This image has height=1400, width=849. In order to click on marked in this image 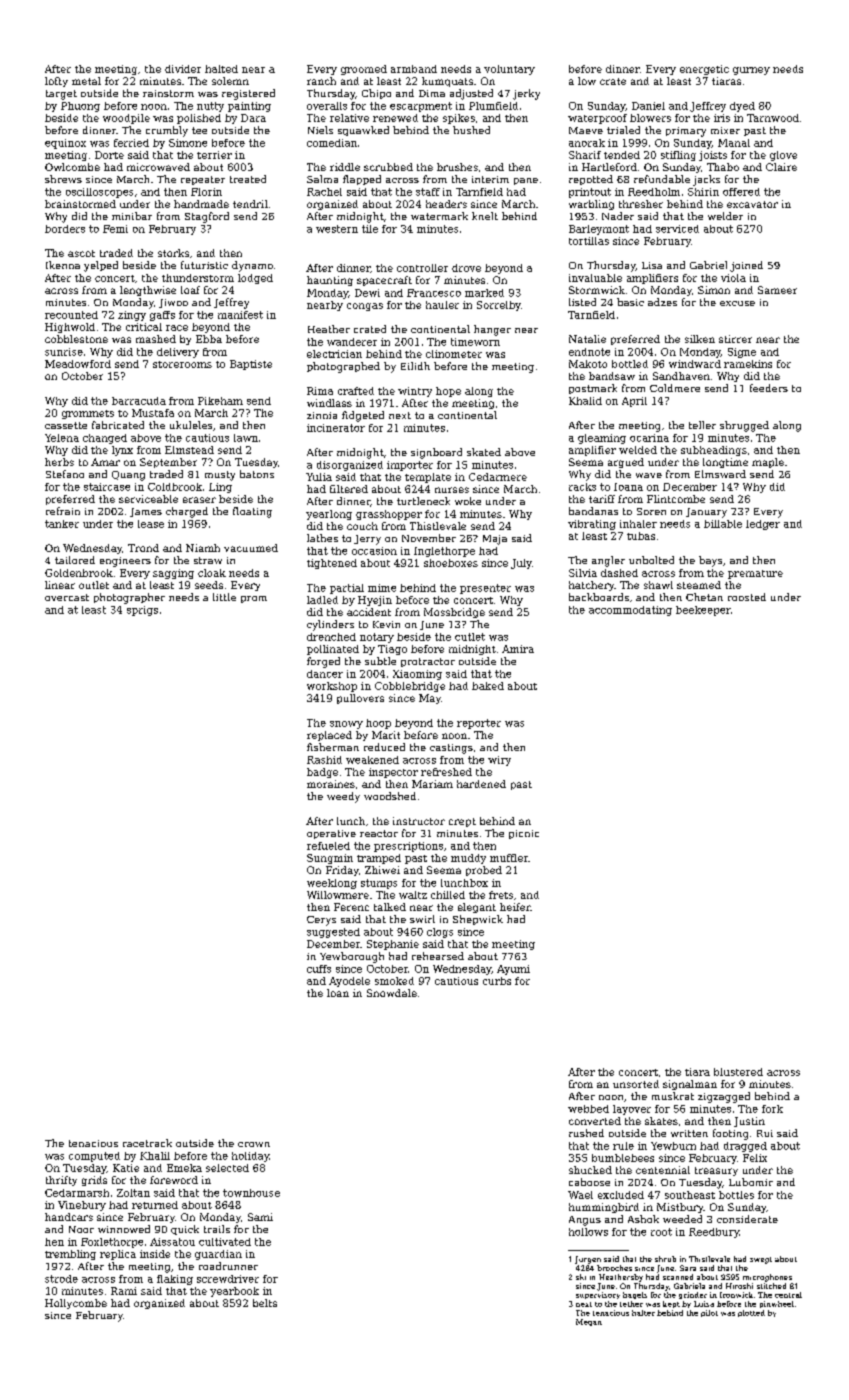, I will do `click(484, 293)`.
